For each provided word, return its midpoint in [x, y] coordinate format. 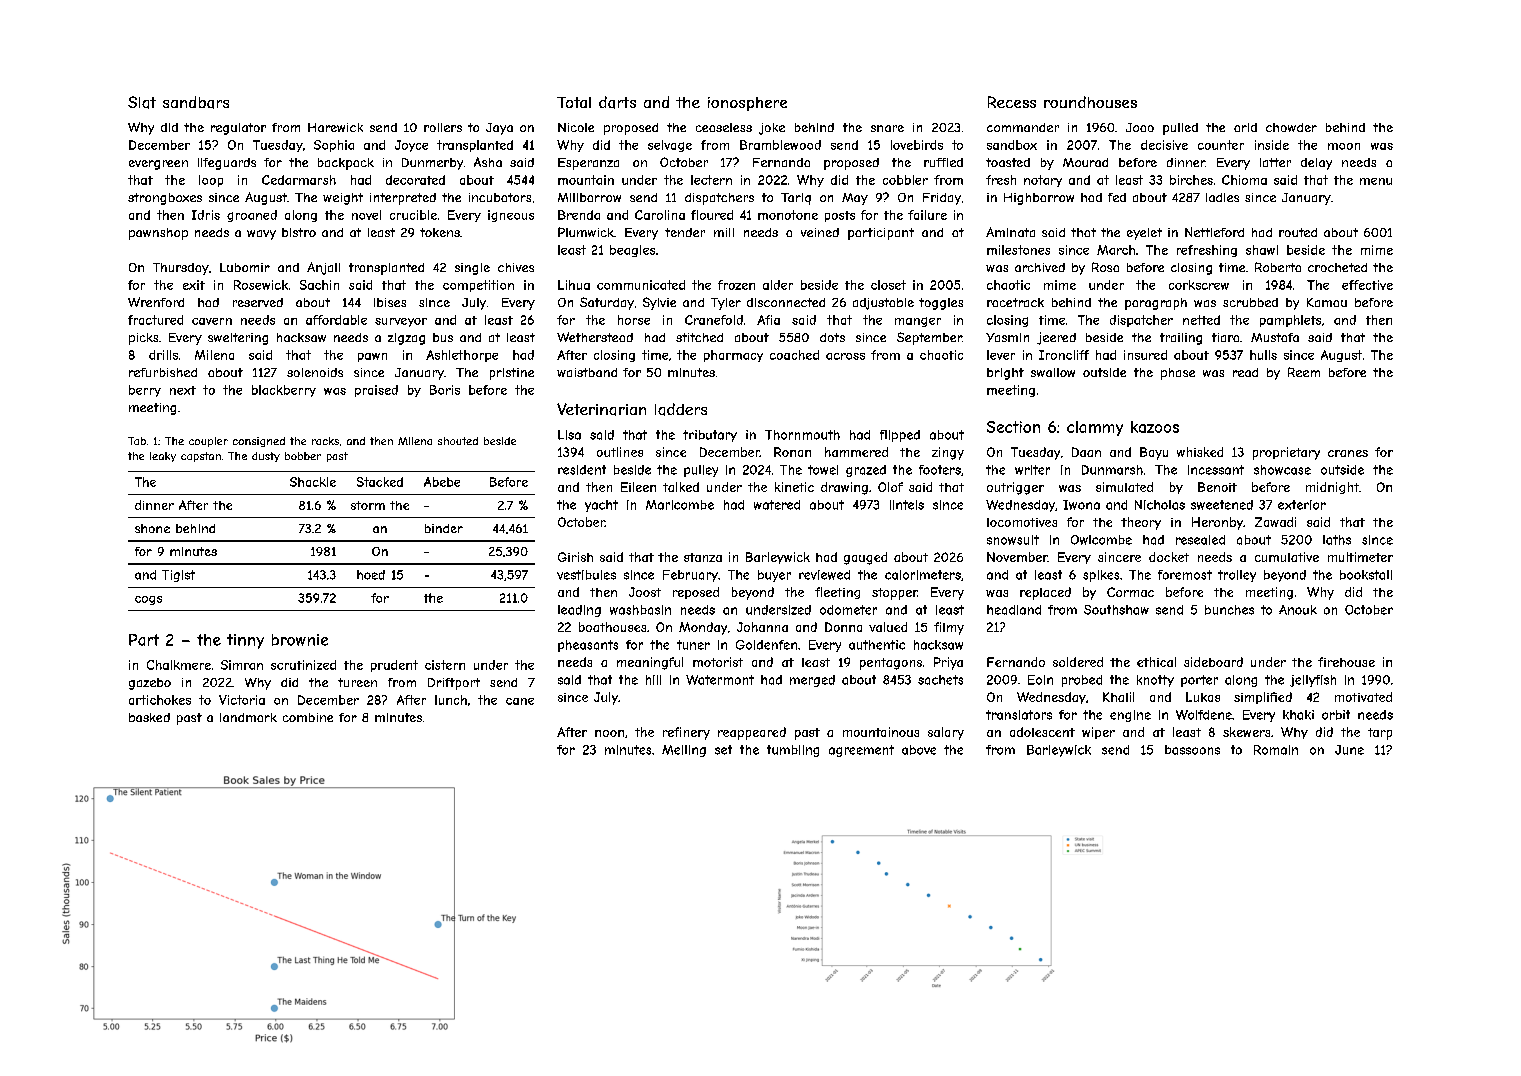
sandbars [196, 102]
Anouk [1298, 610]
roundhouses [1090, 102]
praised [376, 391]
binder [444, 528]
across [845, 356]
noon [609, 733]
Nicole [576, 127]
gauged [865, 558]
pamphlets [1290, 321]
